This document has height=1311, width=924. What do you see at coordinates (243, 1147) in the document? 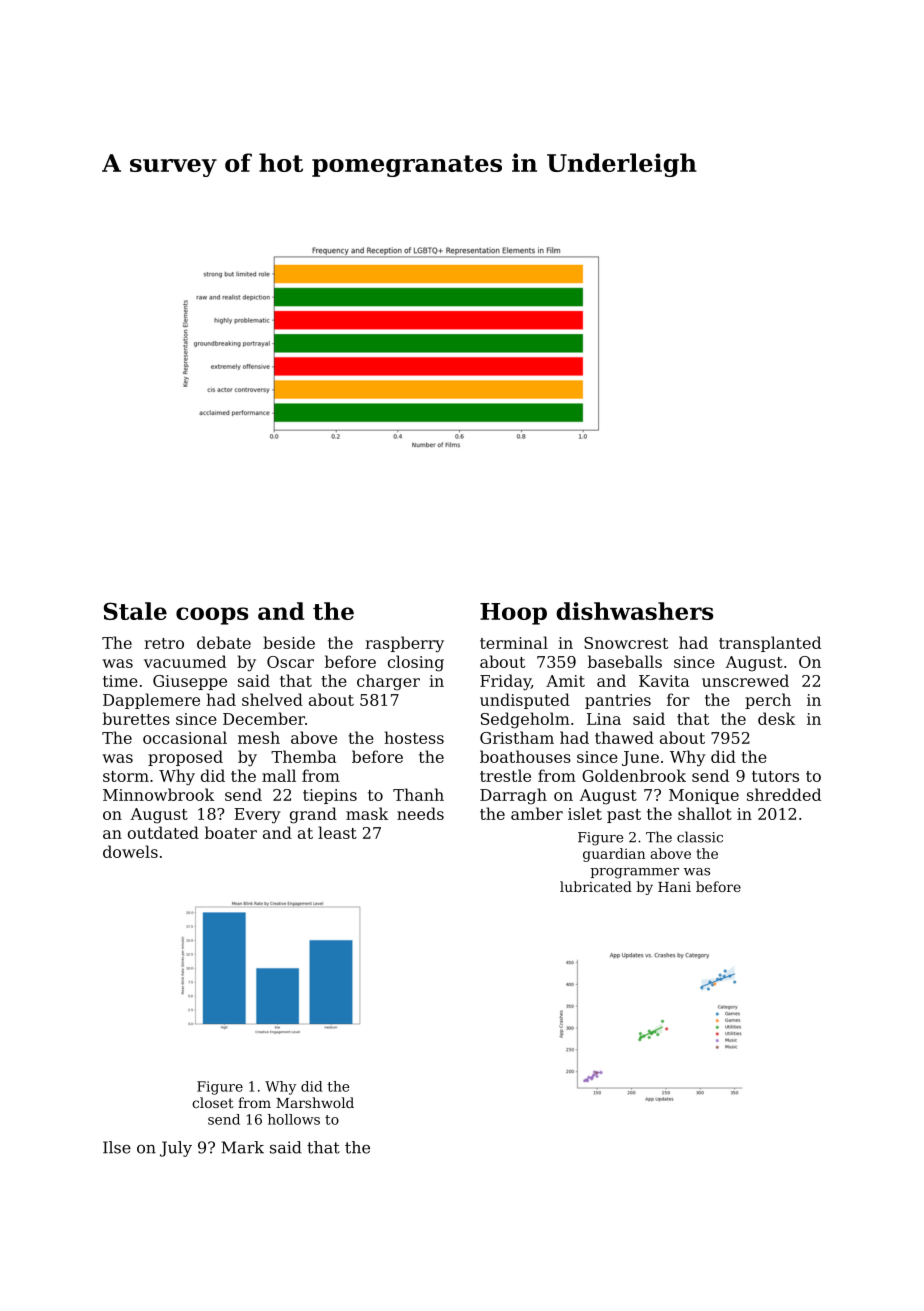
I see `Mark` at bounding box center [243, 1147].
